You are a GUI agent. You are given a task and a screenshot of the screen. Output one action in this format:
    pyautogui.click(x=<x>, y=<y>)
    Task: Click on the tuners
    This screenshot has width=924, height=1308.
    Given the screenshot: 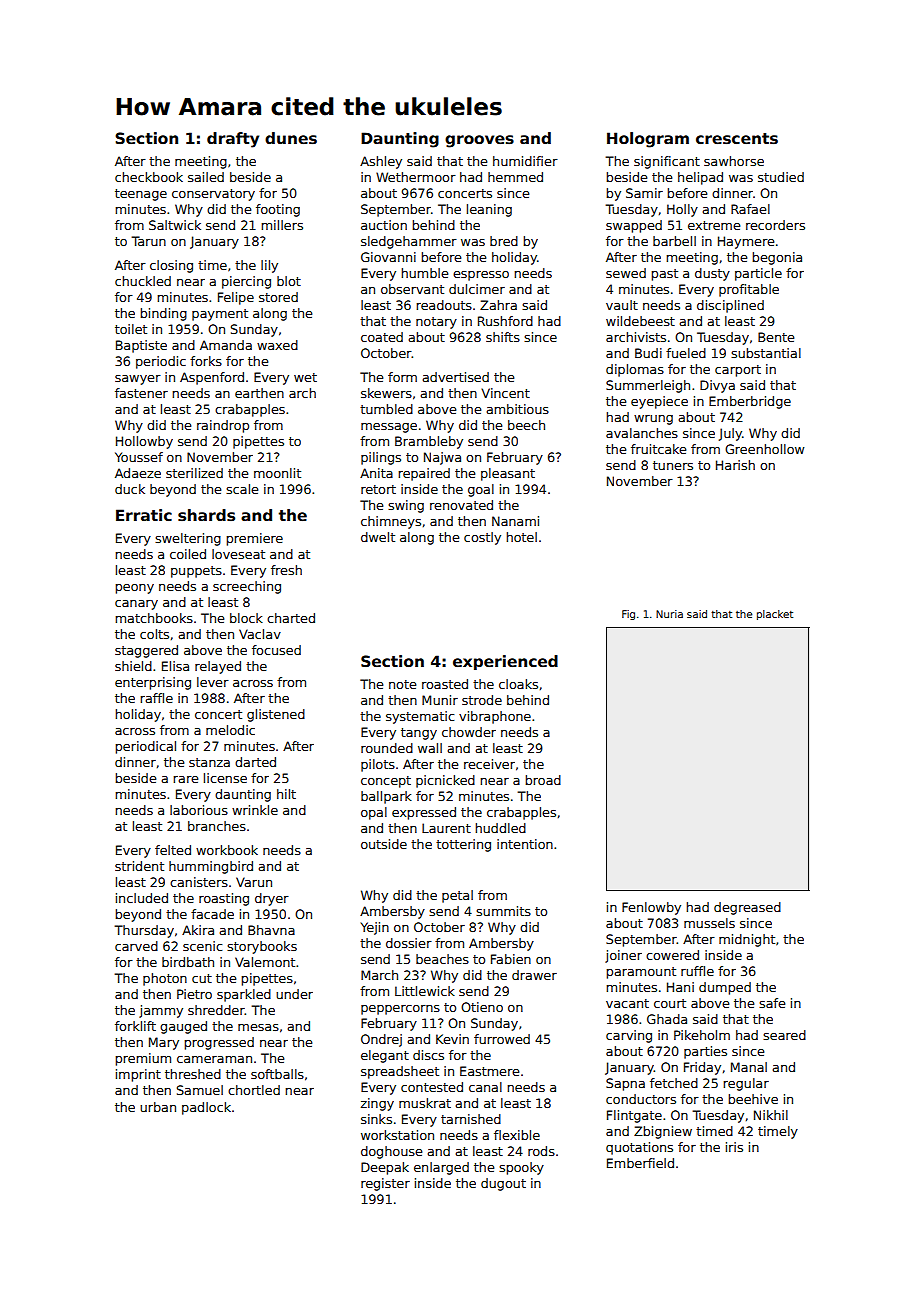 What is the action you would take?
    pyautogui.click(x=673, y=465)
